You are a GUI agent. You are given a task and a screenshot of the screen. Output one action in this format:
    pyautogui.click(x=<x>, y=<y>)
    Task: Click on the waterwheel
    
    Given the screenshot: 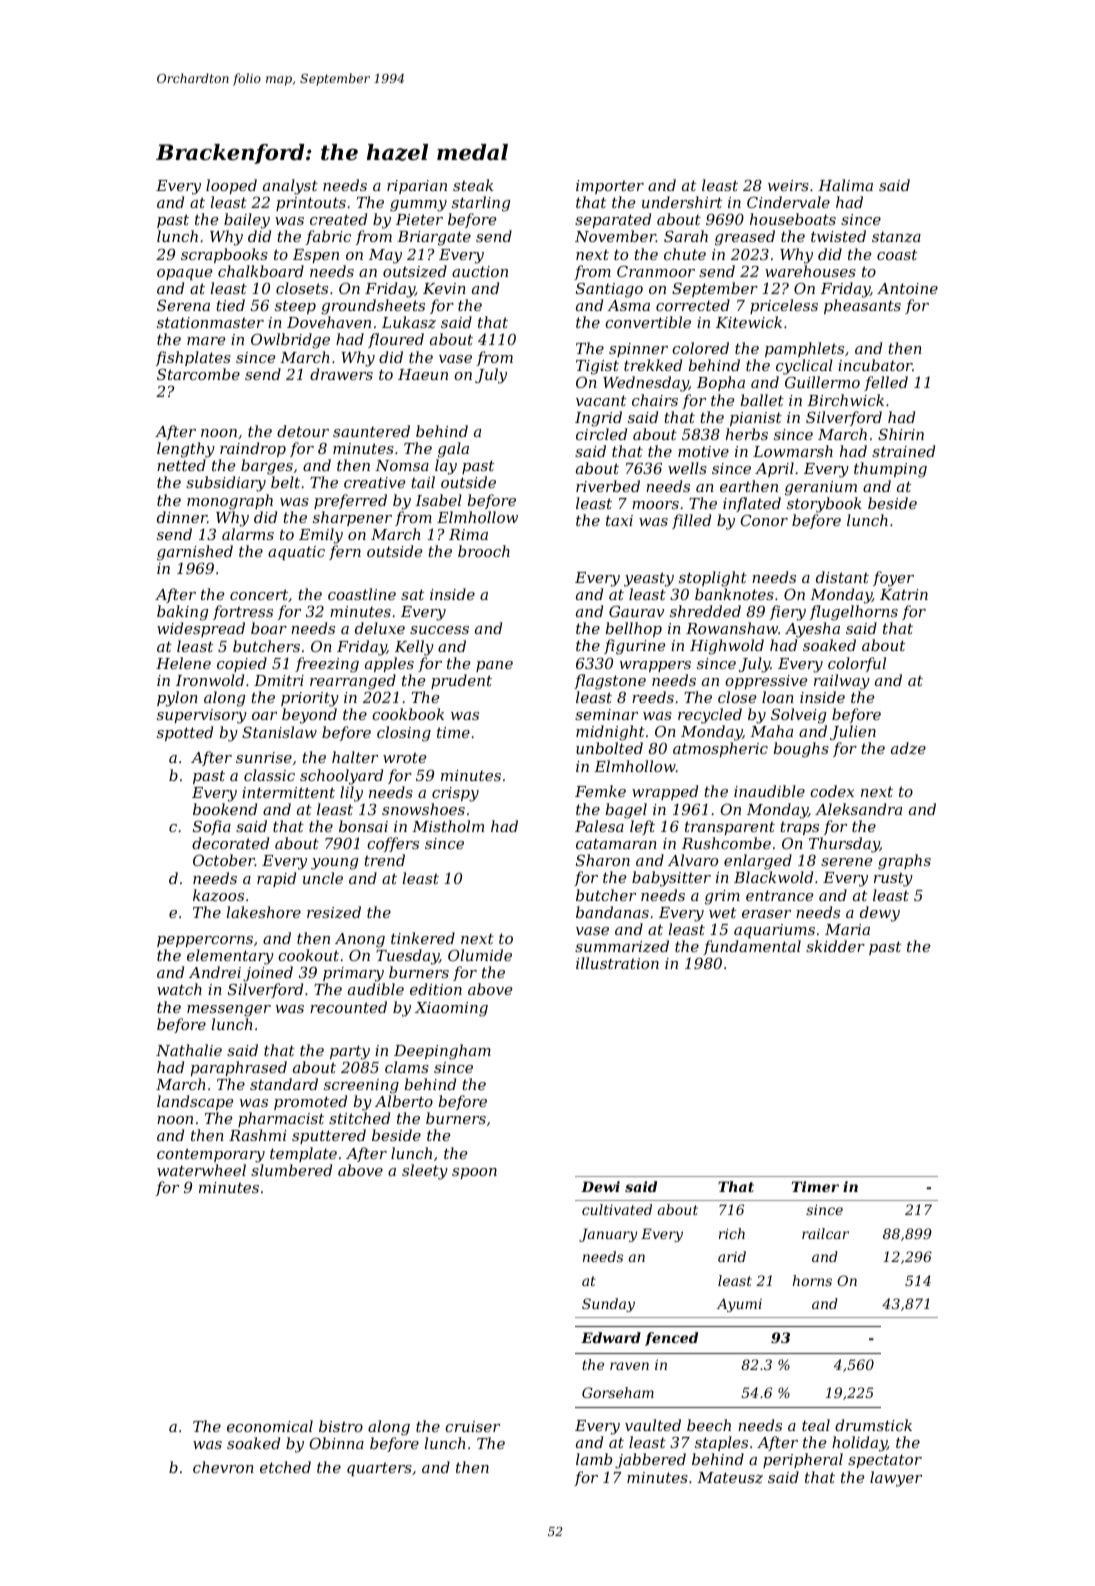 What is the action you would take?
    pyautogui.click(x=201, y=1170)
